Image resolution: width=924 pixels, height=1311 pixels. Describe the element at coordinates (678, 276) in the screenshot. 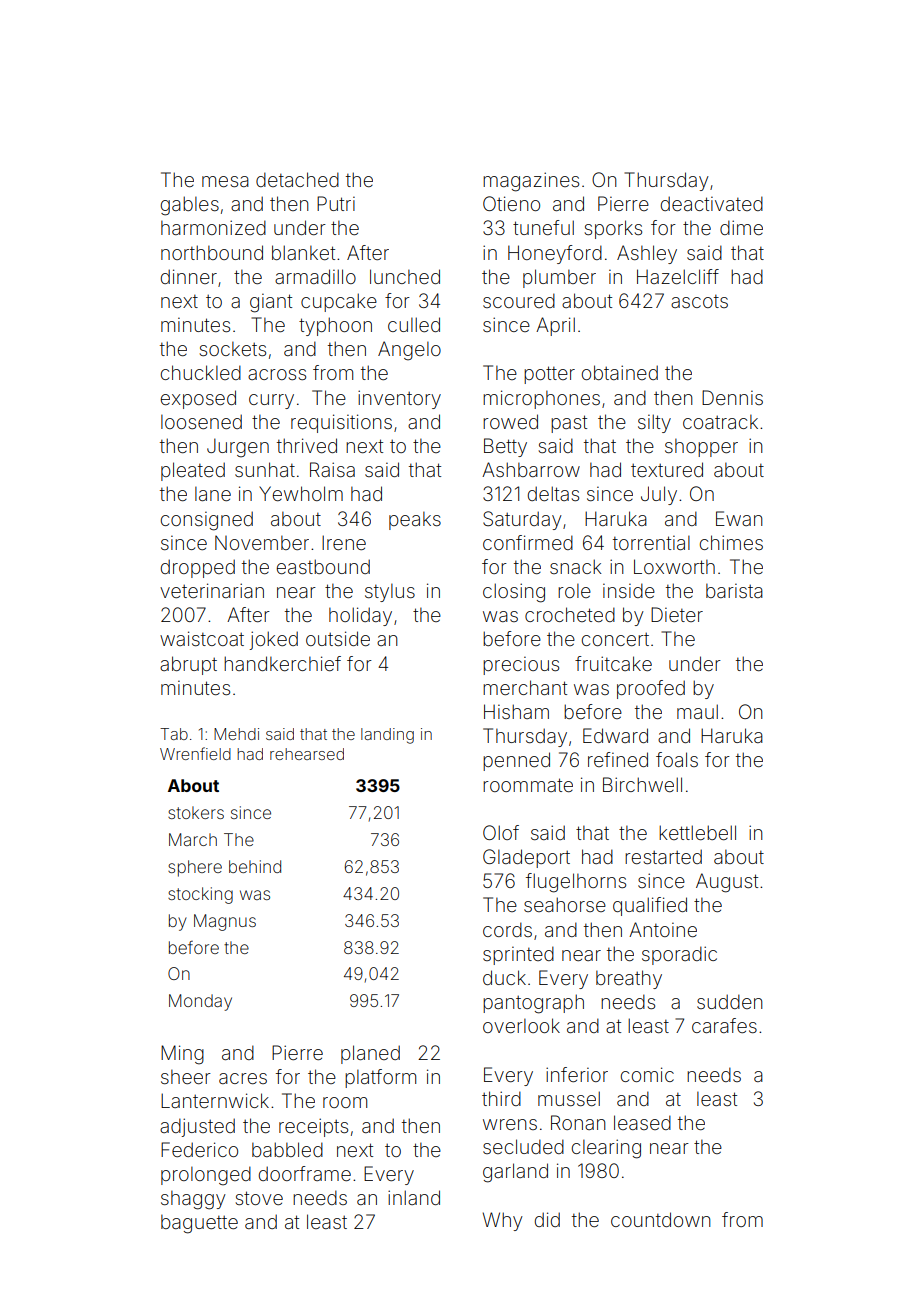

I see `Hazelcliff` at that location.
